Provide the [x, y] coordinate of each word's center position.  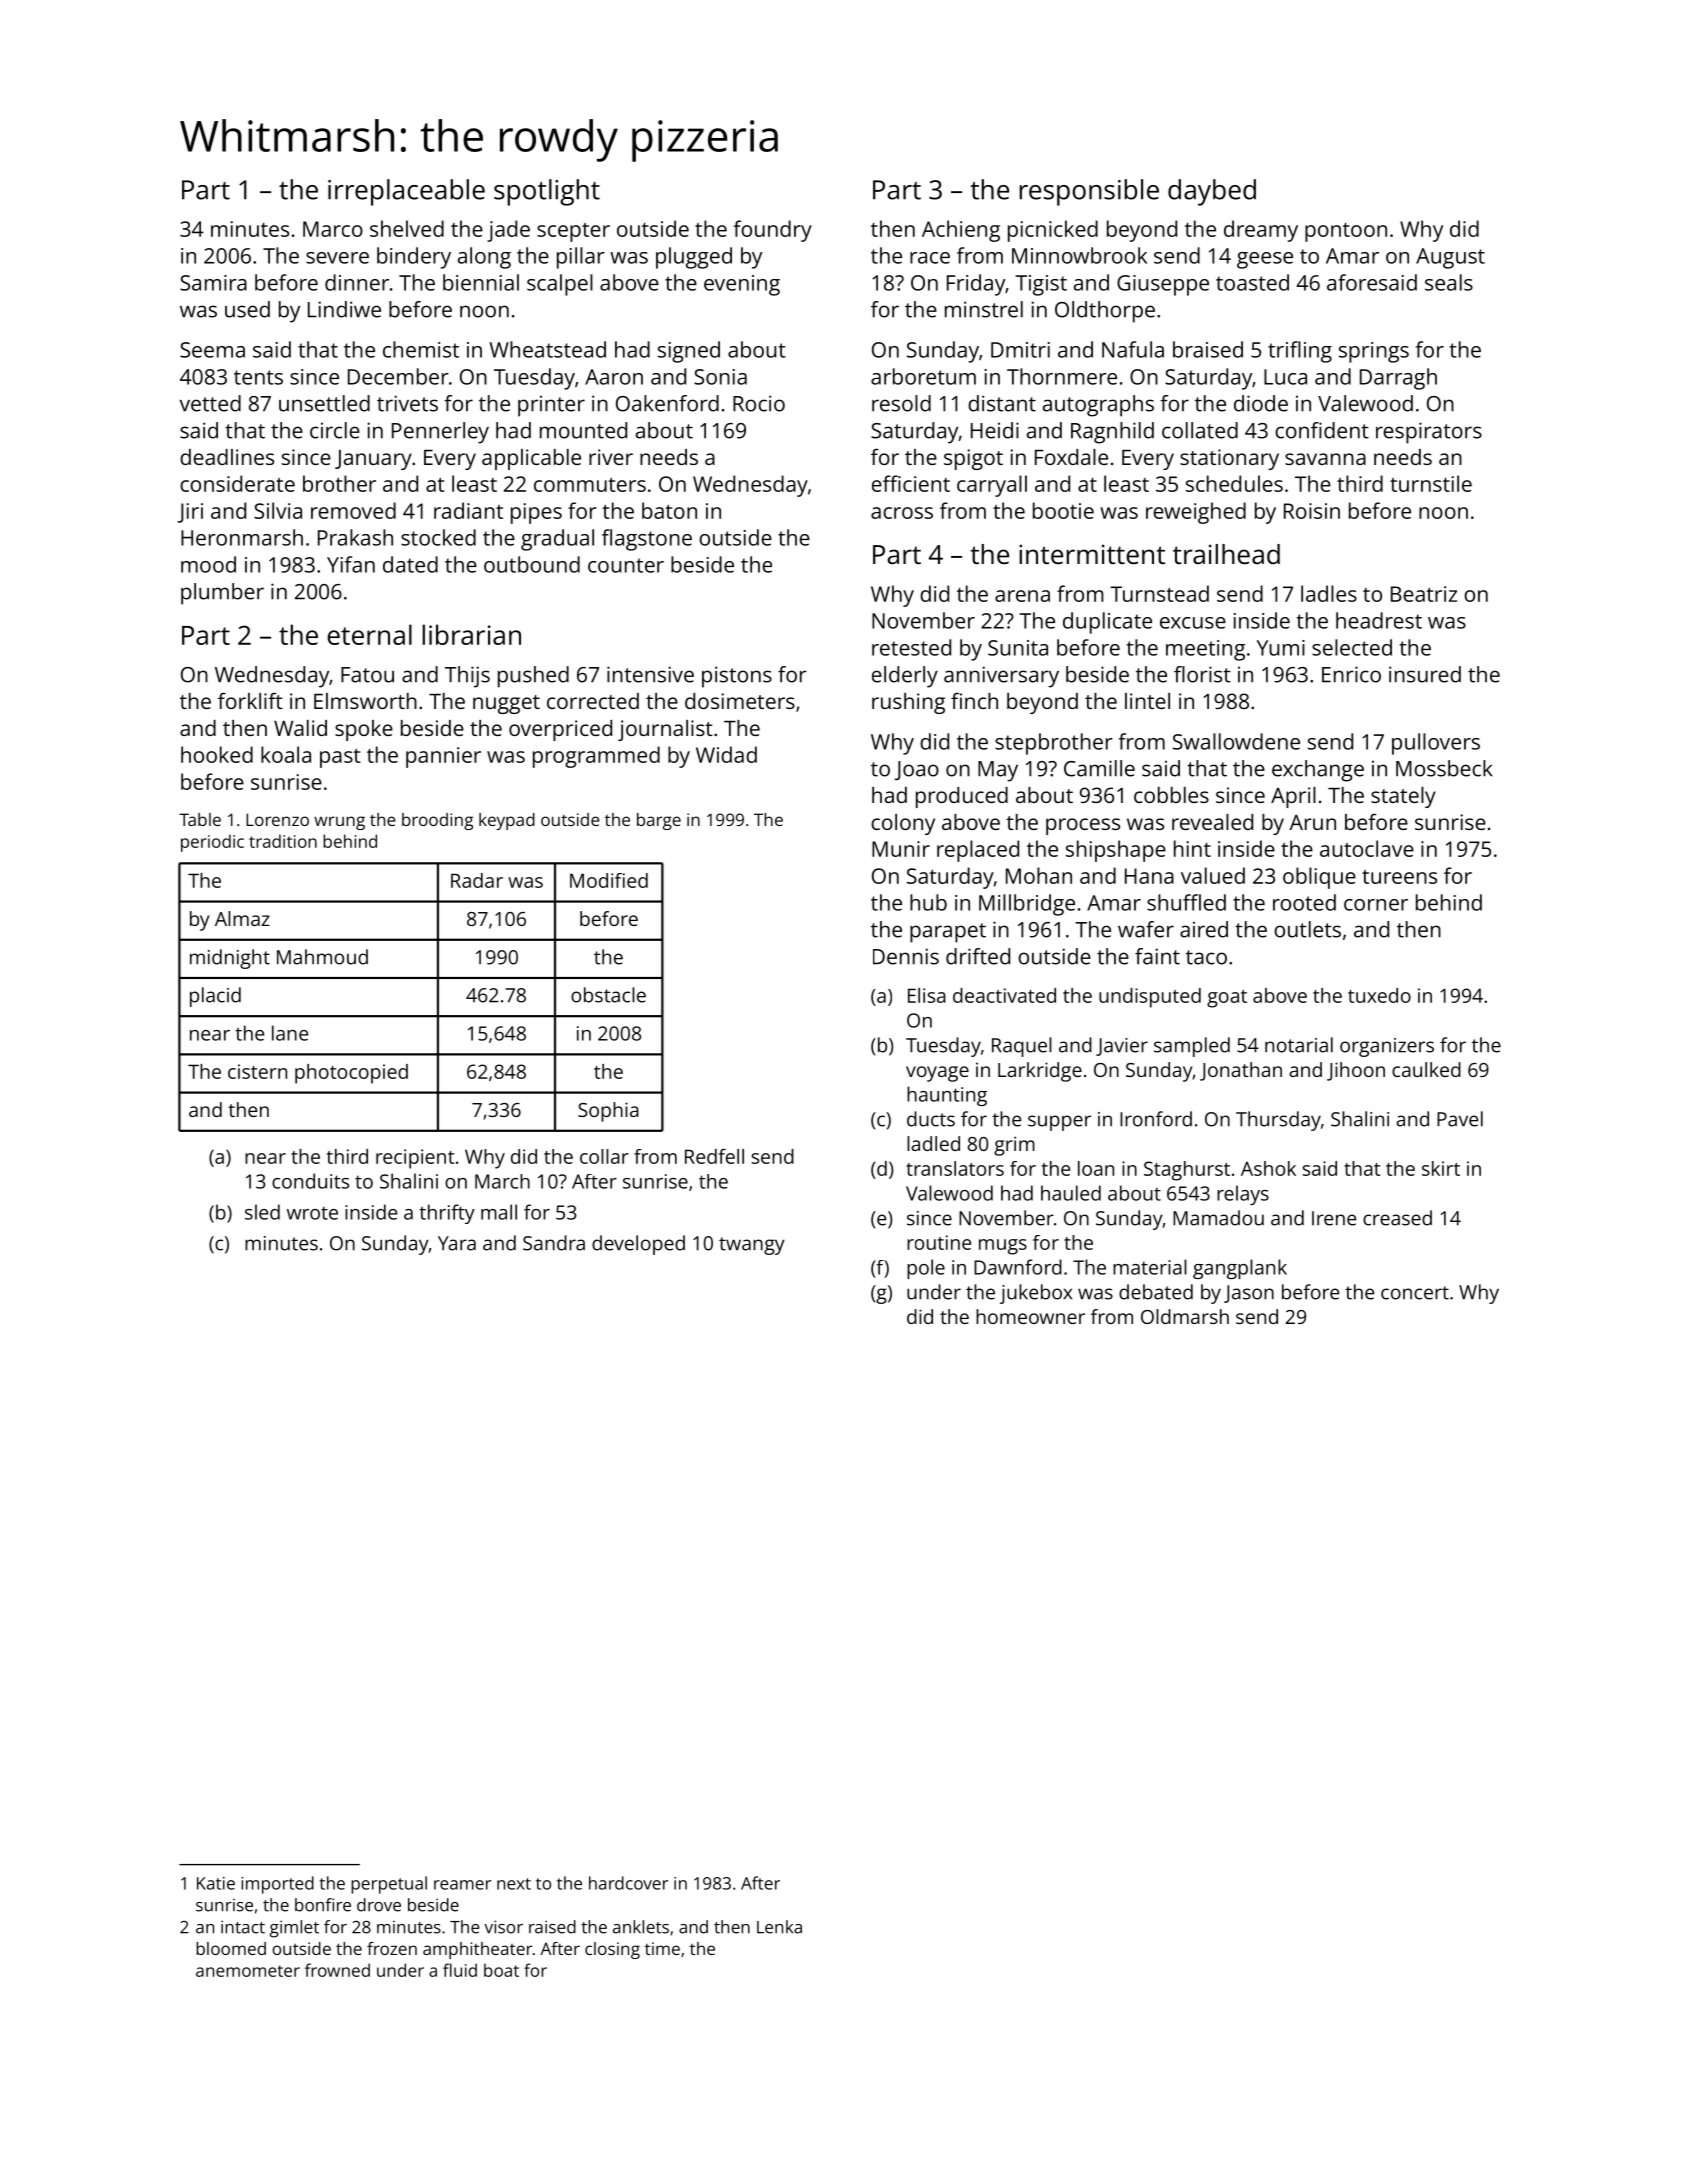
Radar [477, 880]
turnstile [1431, 483]
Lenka [779, 1927]
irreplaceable [406, 192]
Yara [457, 1243]
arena [1022, 596]
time [662, 1948]
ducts [931, 1119]
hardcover [628, 1883]
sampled [1192, 1047]
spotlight [547, 192]
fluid [460, 1970]
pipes [536, 513]
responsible [1089, 192]
